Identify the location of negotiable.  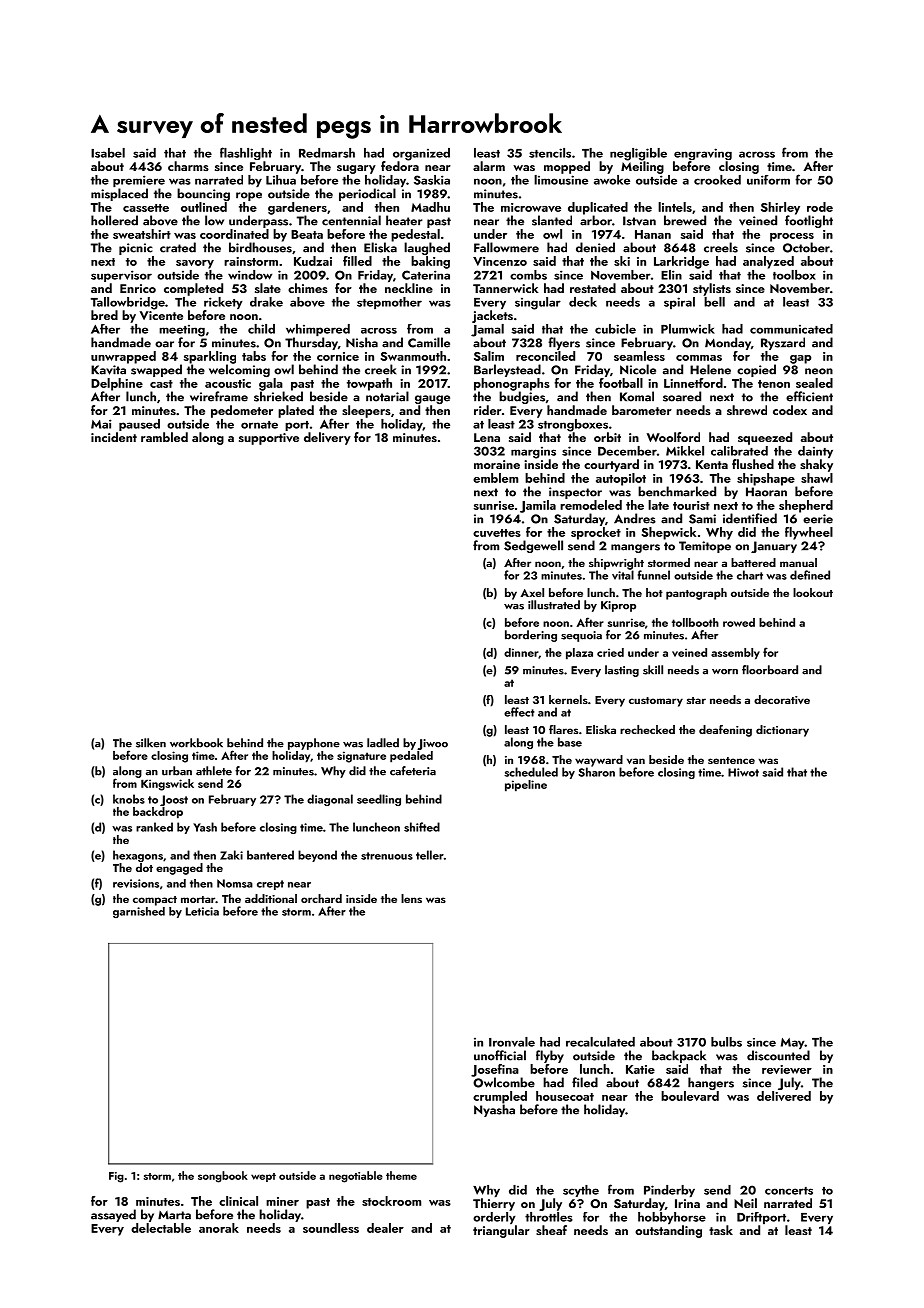
(356, 1177).
